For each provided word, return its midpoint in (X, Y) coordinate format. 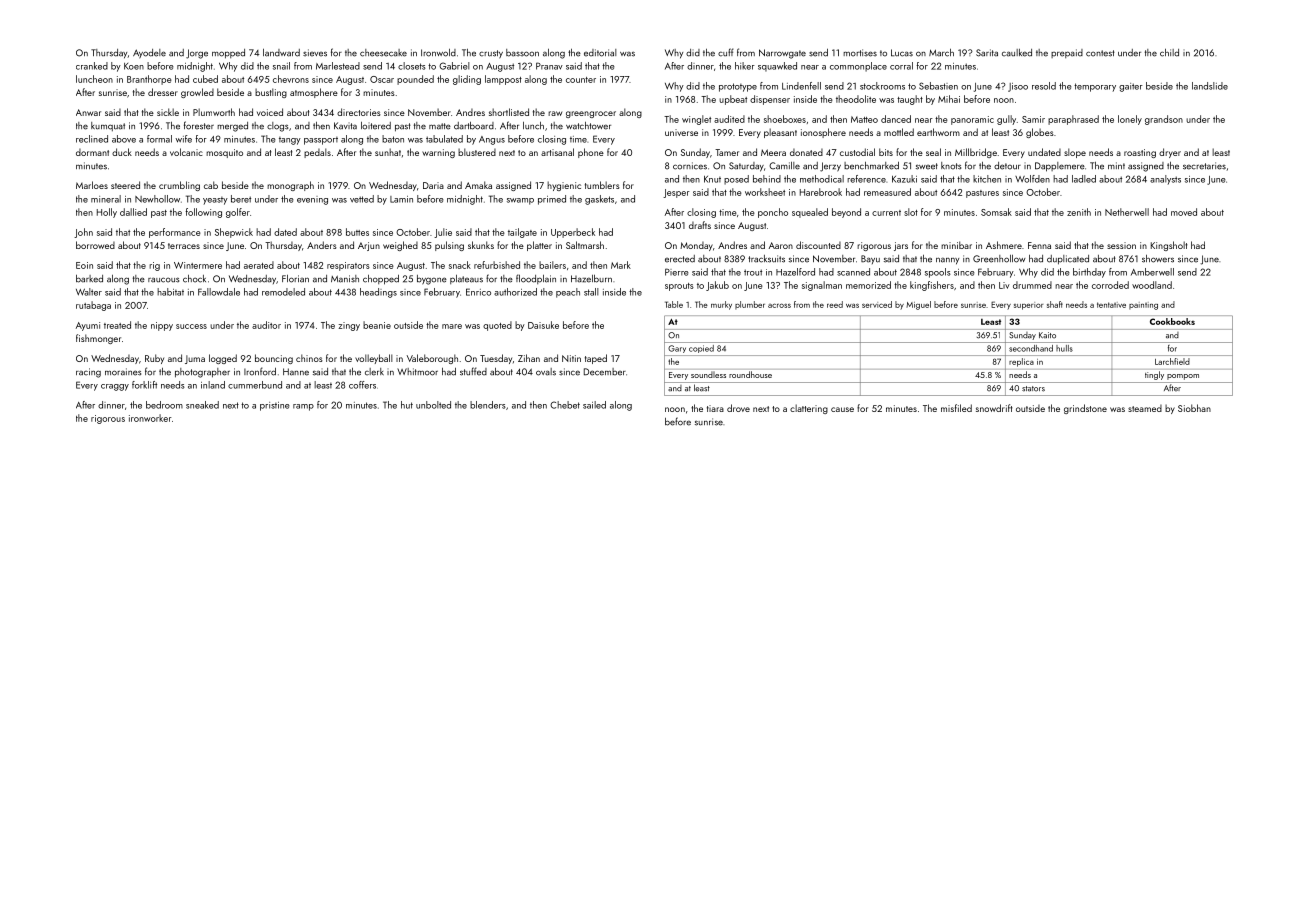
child (1169, 53)
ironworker (150, 418)
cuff (726, 52)
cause (842, 409)
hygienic (564, 186)
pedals (317, 153)
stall (591, 292)
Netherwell (1127, 212)
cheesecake (383, 53)
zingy (349, 326)
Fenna (1039, 245)
